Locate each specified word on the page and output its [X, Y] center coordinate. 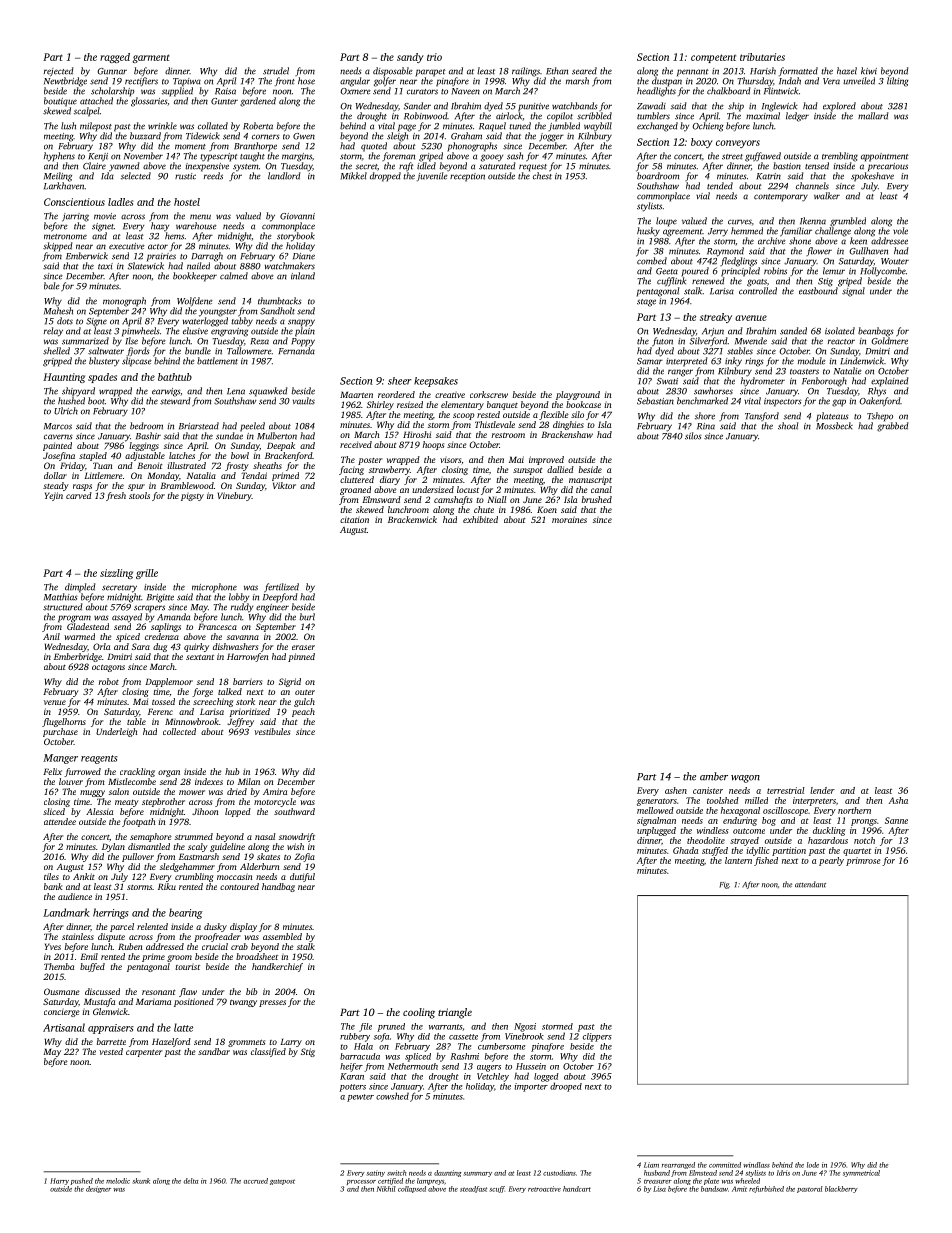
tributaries [762, 57]
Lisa [659, 1189]
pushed [82, 1181]
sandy [410, 58]
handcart [577, 1189]
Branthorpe [255, 147]
